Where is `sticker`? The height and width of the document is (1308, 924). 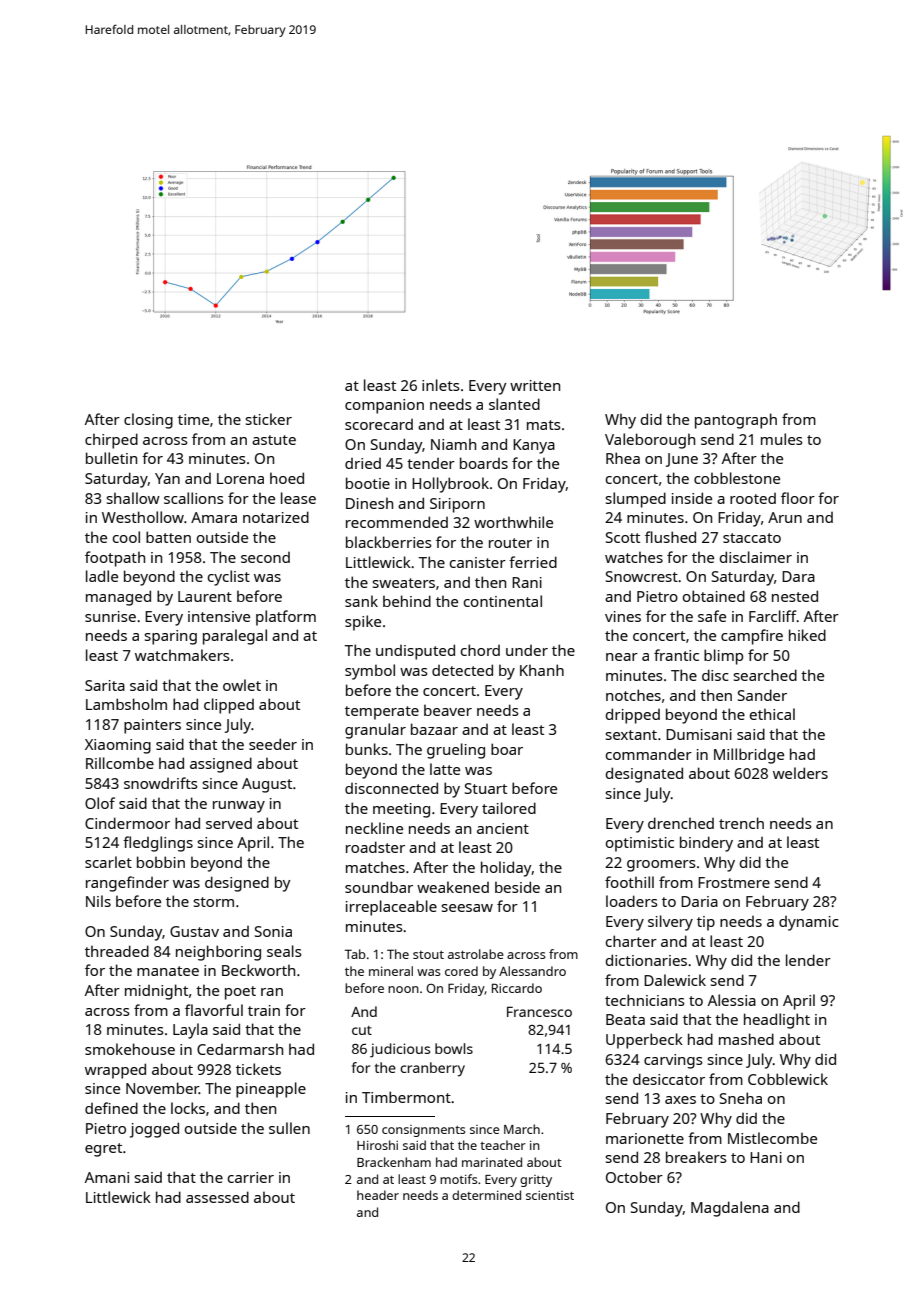 sticker is located at coordinates (269, 419).
